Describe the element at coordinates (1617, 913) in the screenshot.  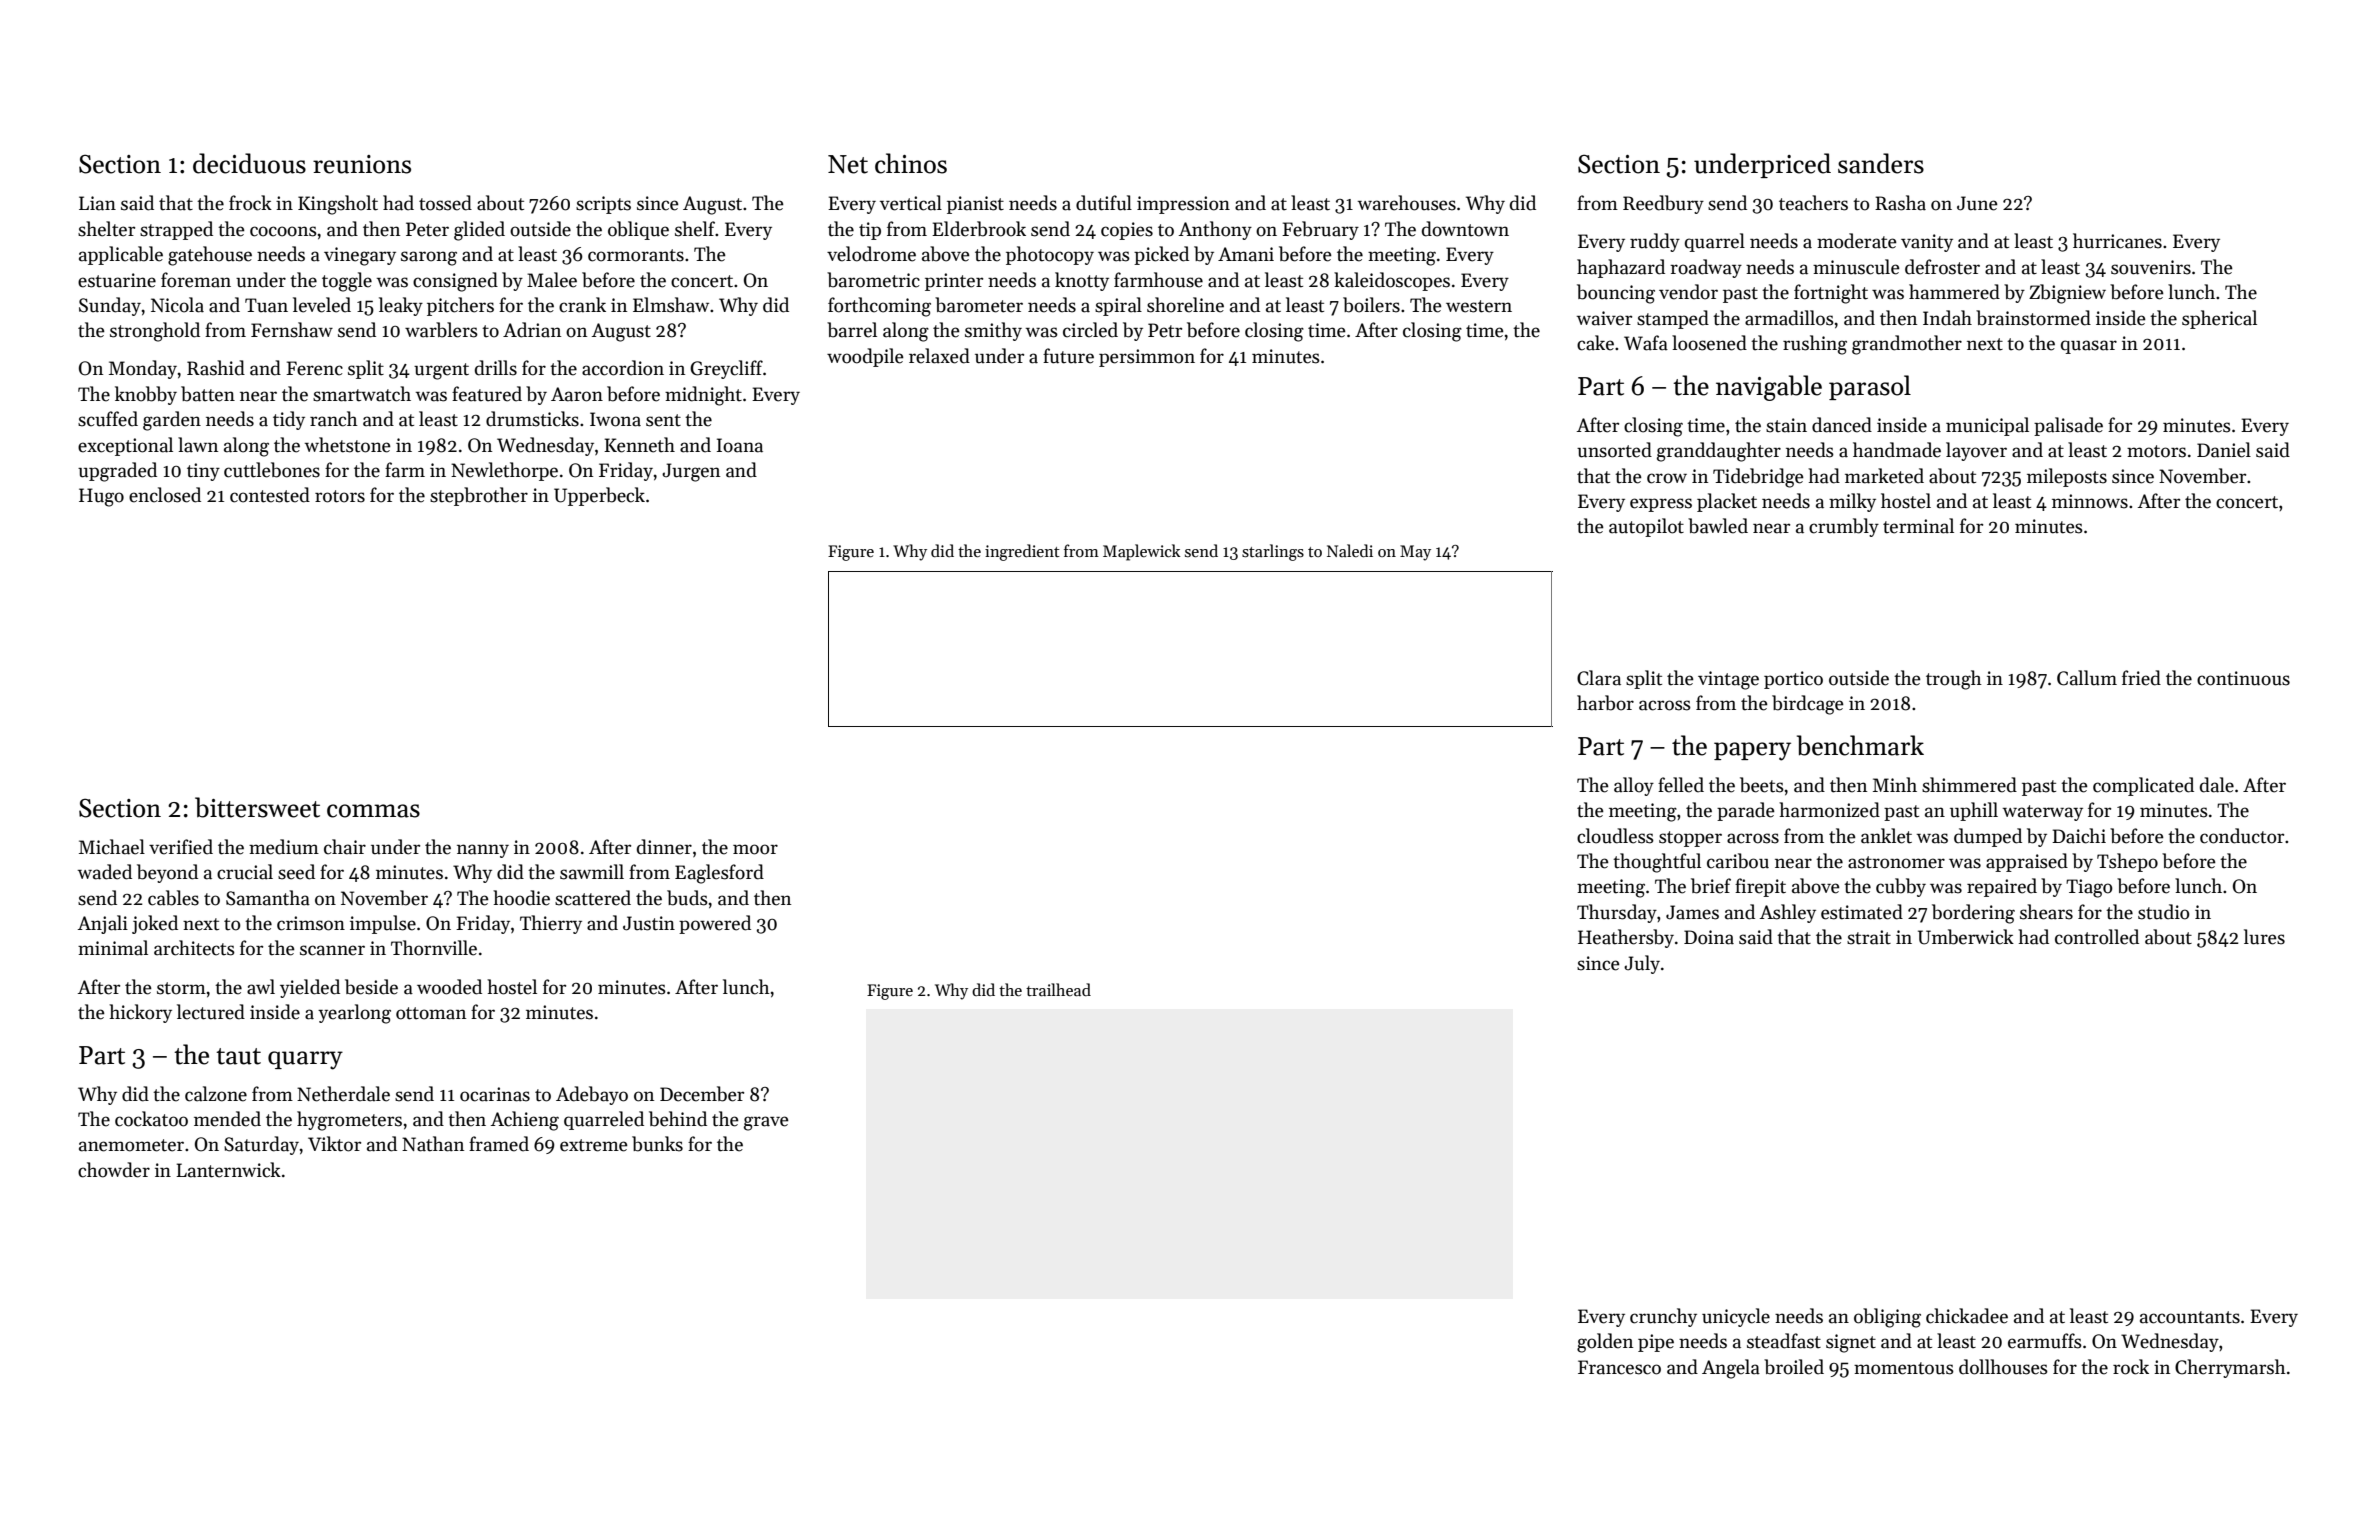
I see `Thursday` at that location.
